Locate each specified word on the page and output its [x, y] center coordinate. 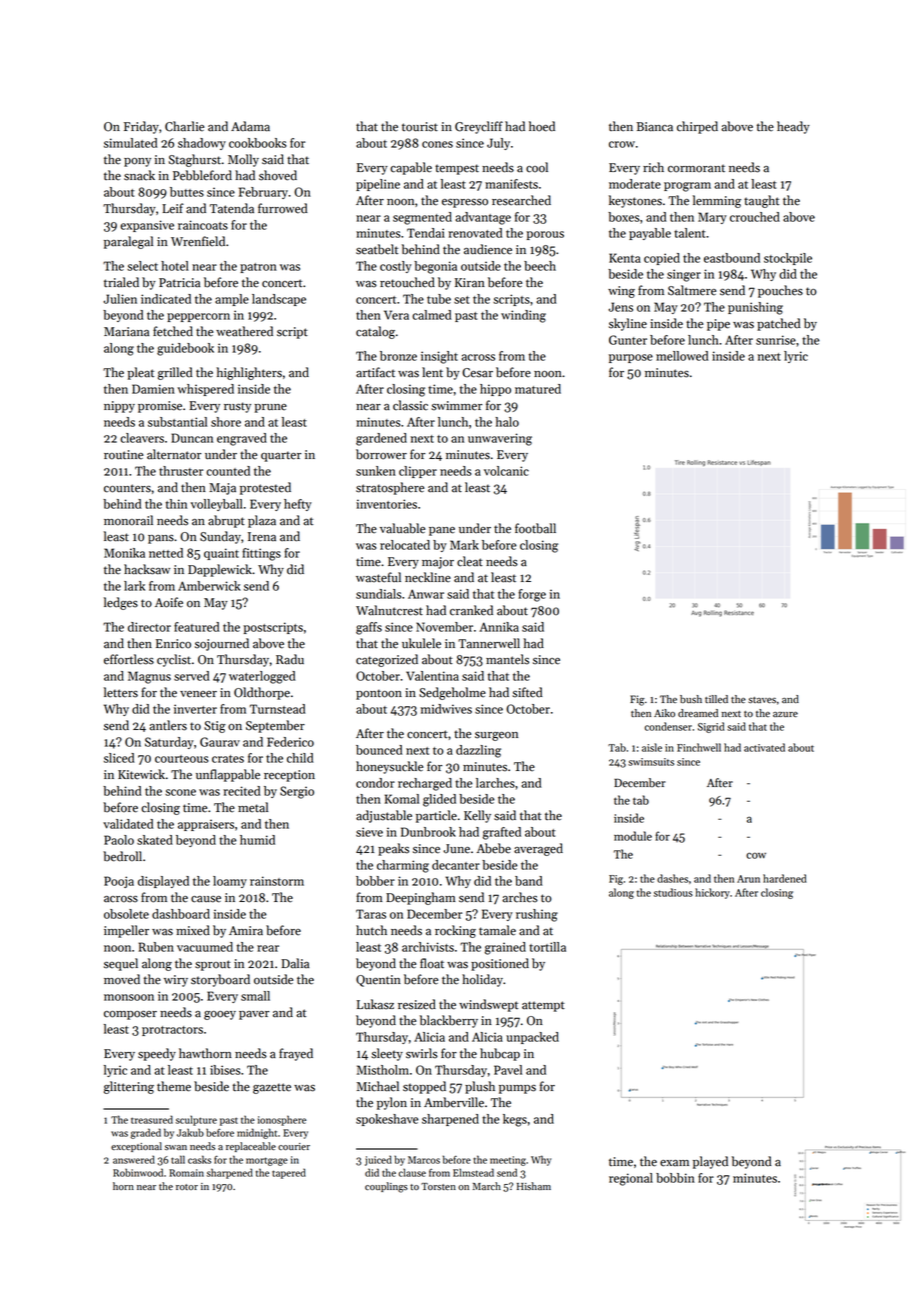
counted [228, 471]
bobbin [675, 1178]
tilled [716, 699]
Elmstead [473, 1172]
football [535, 528]
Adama [250, 126]
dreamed [698, 713]
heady [793, 127]
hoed [542, 126]
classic [410, 405]
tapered [289, 1173]
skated [155, 840]
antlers [168, 725]
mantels [507, 659]
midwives [446, 709]
